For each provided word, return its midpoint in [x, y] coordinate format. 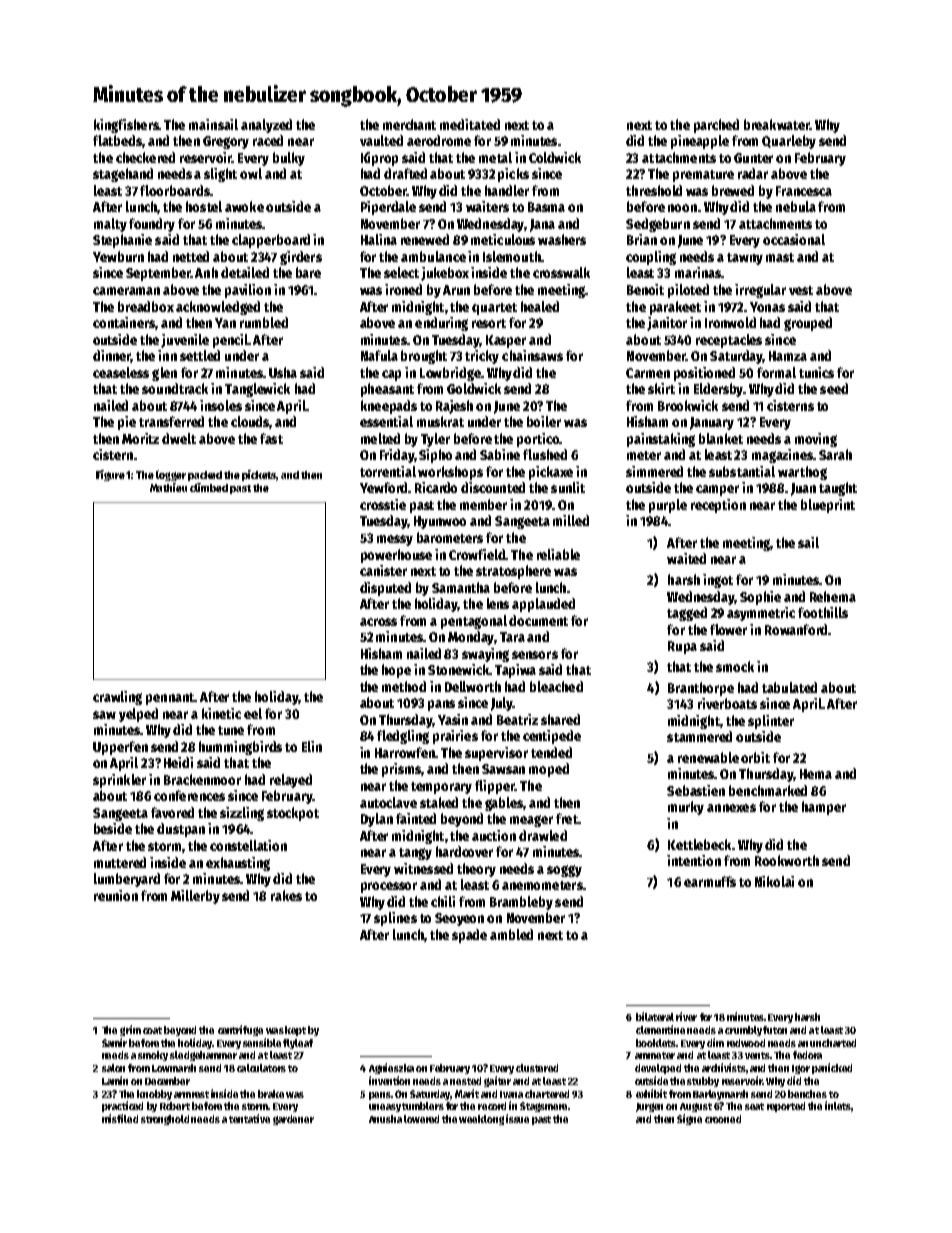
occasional [794, 239]
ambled [511, 934]
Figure [110, 475]
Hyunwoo [440, 522]
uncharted [833, 1043]
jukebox [445, 274]
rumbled [264, 322]
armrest [191, 1094]
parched [716, 126]
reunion [116, 895]
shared [560, 719]
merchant [409, 124]
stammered [699, 736]
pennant [170, 699]
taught [838, 489]
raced [268, 140]
